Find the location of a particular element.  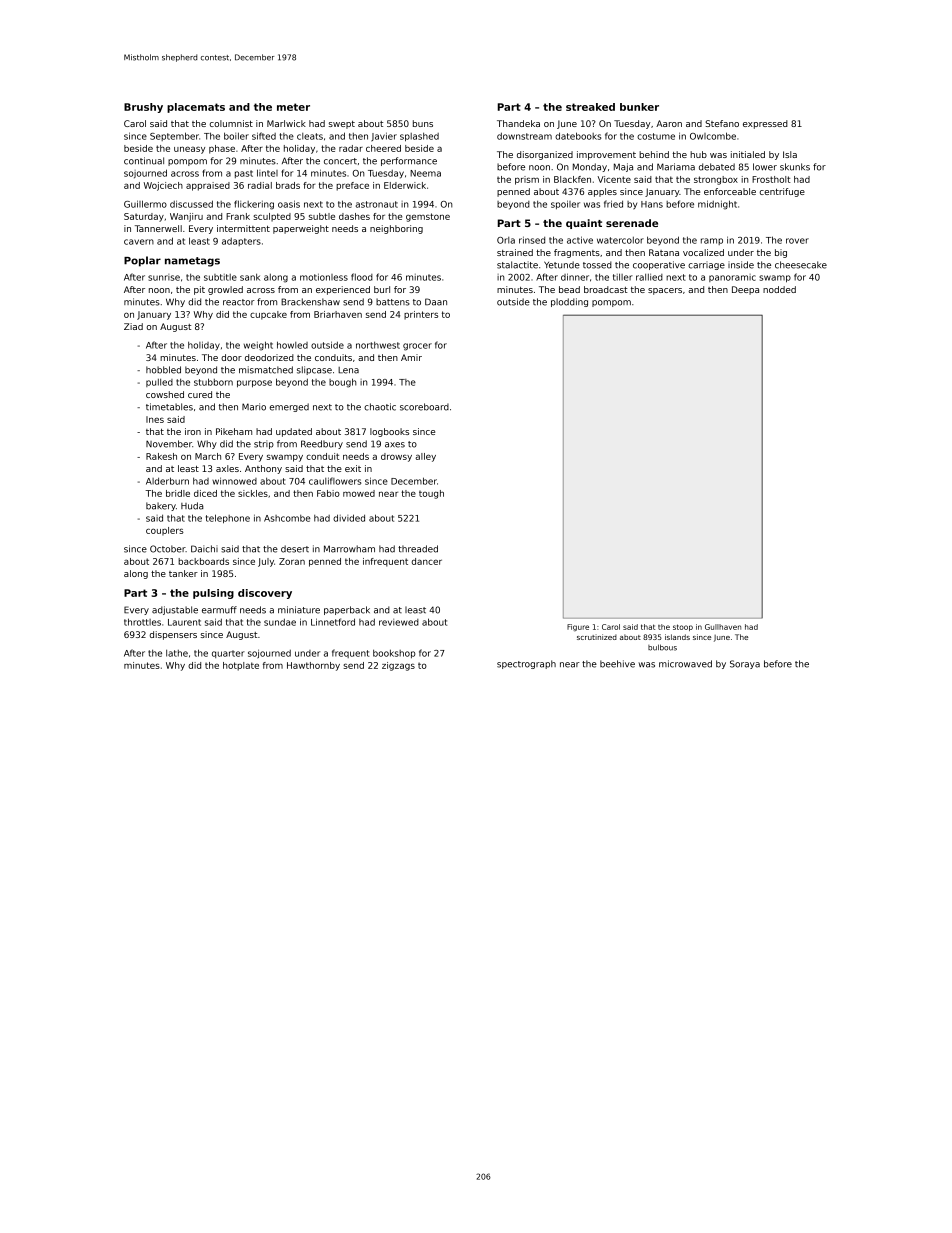

spacers is located at coordinates (665, 291).
